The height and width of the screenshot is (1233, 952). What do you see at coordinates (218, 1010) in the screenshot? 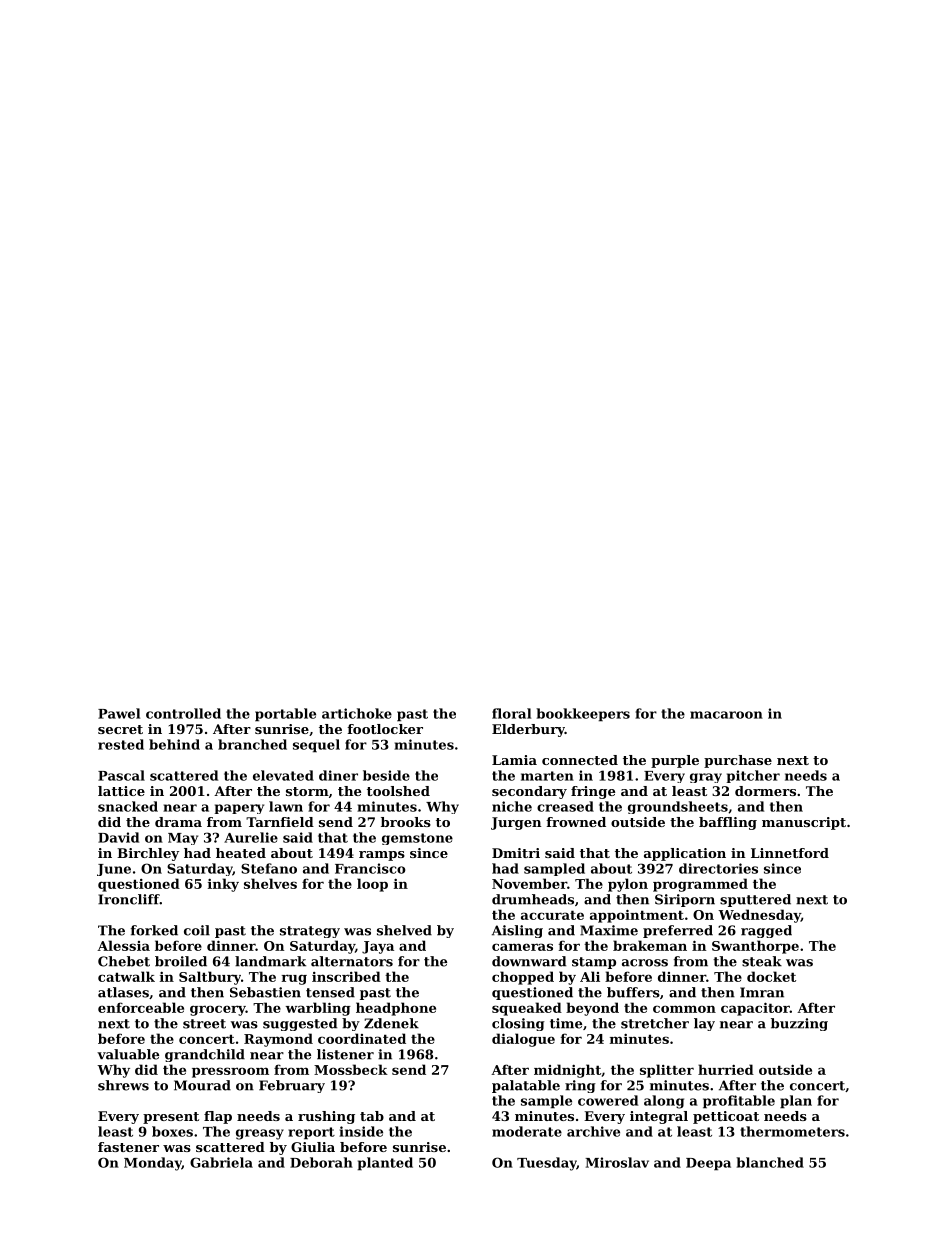
I see `grocery` at bounding box center [218, 1010].
